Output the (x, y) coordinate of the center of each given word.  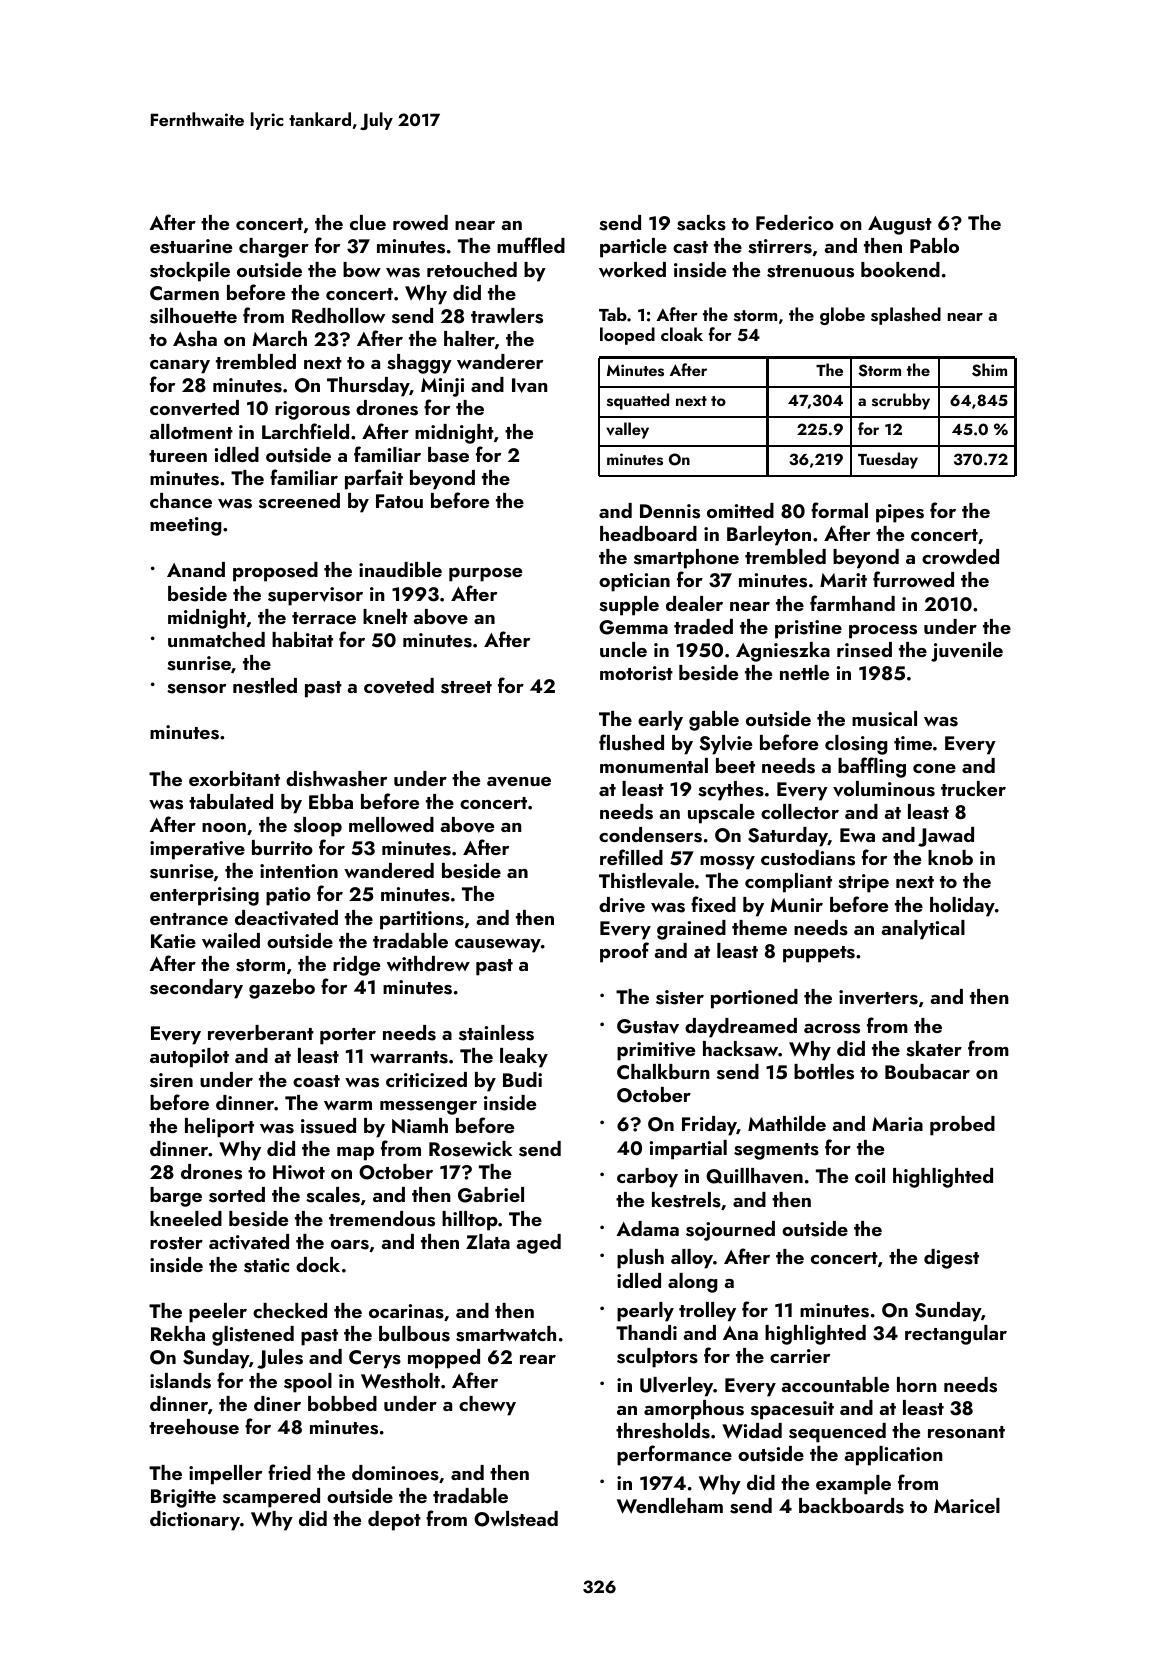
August (900, 225)
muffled (531, 245)
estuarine (191, 246)
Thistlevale (646, 881)
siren (171, 1080)
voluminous (884, 789)
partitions (422, 920)
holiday (962, 907)
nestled (265, 686)
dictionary (195, 1521)
